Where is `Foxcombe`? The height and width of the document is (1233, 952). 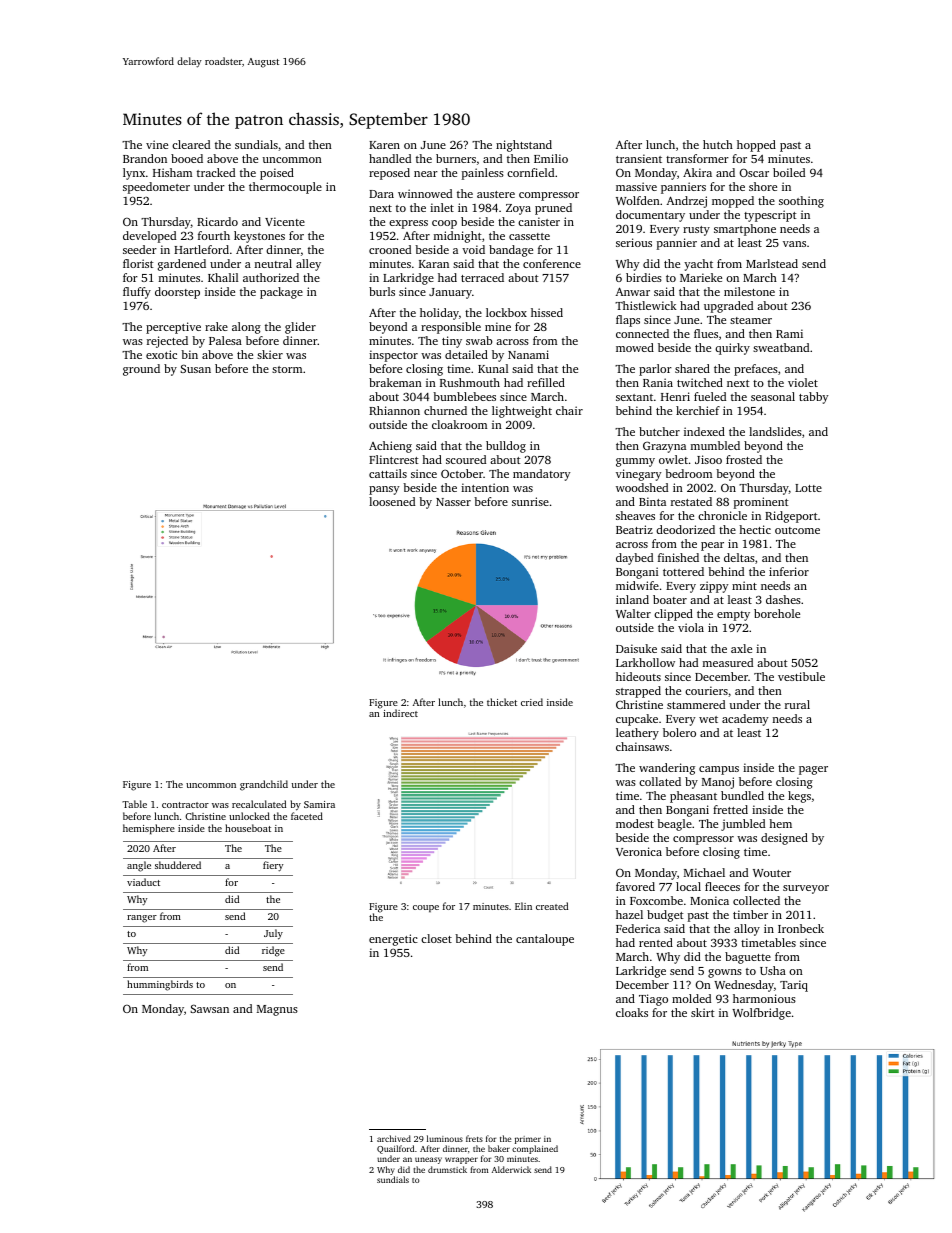 Foxcombe is located at coordinates (656, 900).
